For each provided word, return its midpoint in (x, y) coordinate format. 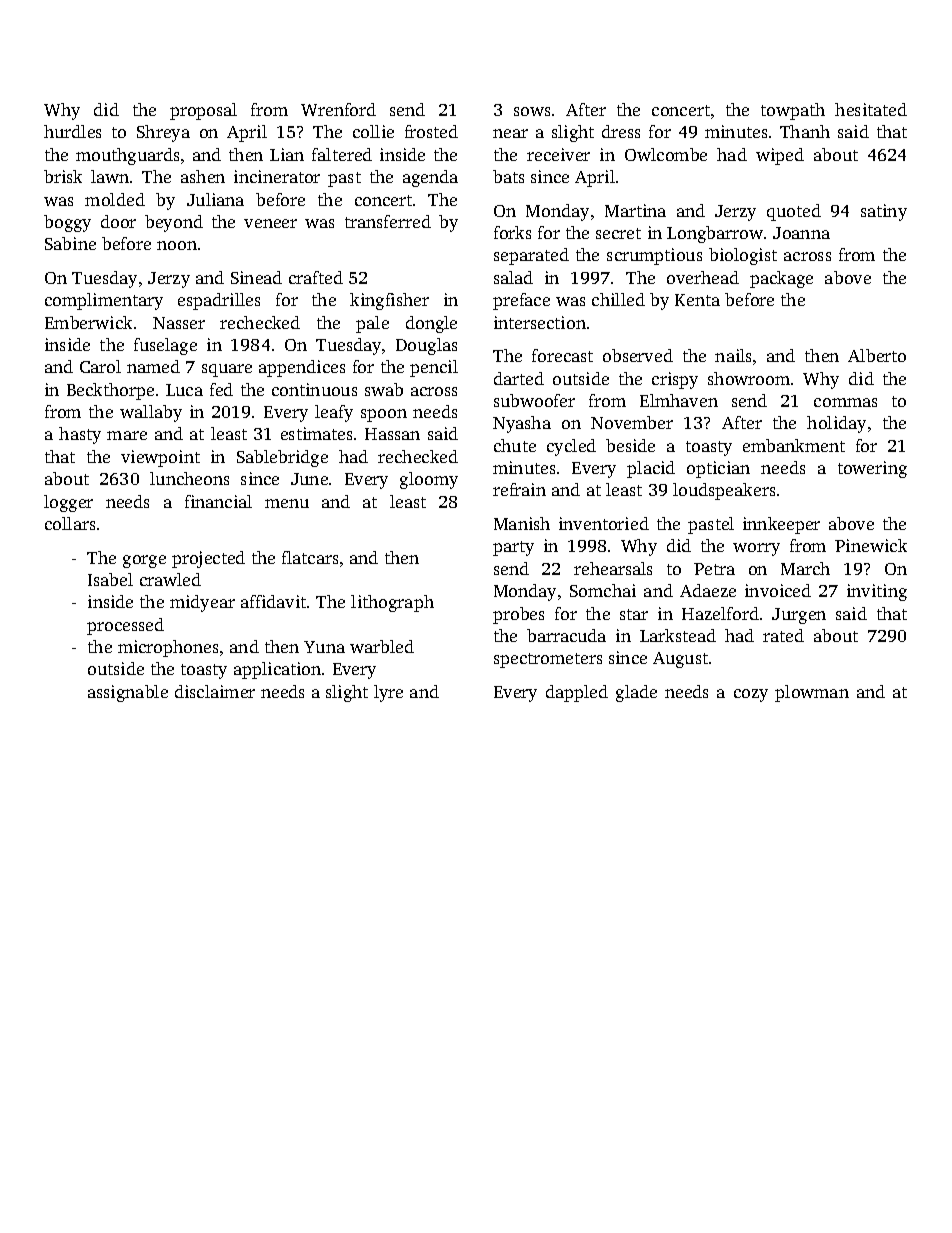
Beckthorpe (110, 391)
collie (373, 131)
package (781, 279)
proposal (203, 111)
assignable (128, 693)
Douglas (426, 346)
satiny (884, 212)
